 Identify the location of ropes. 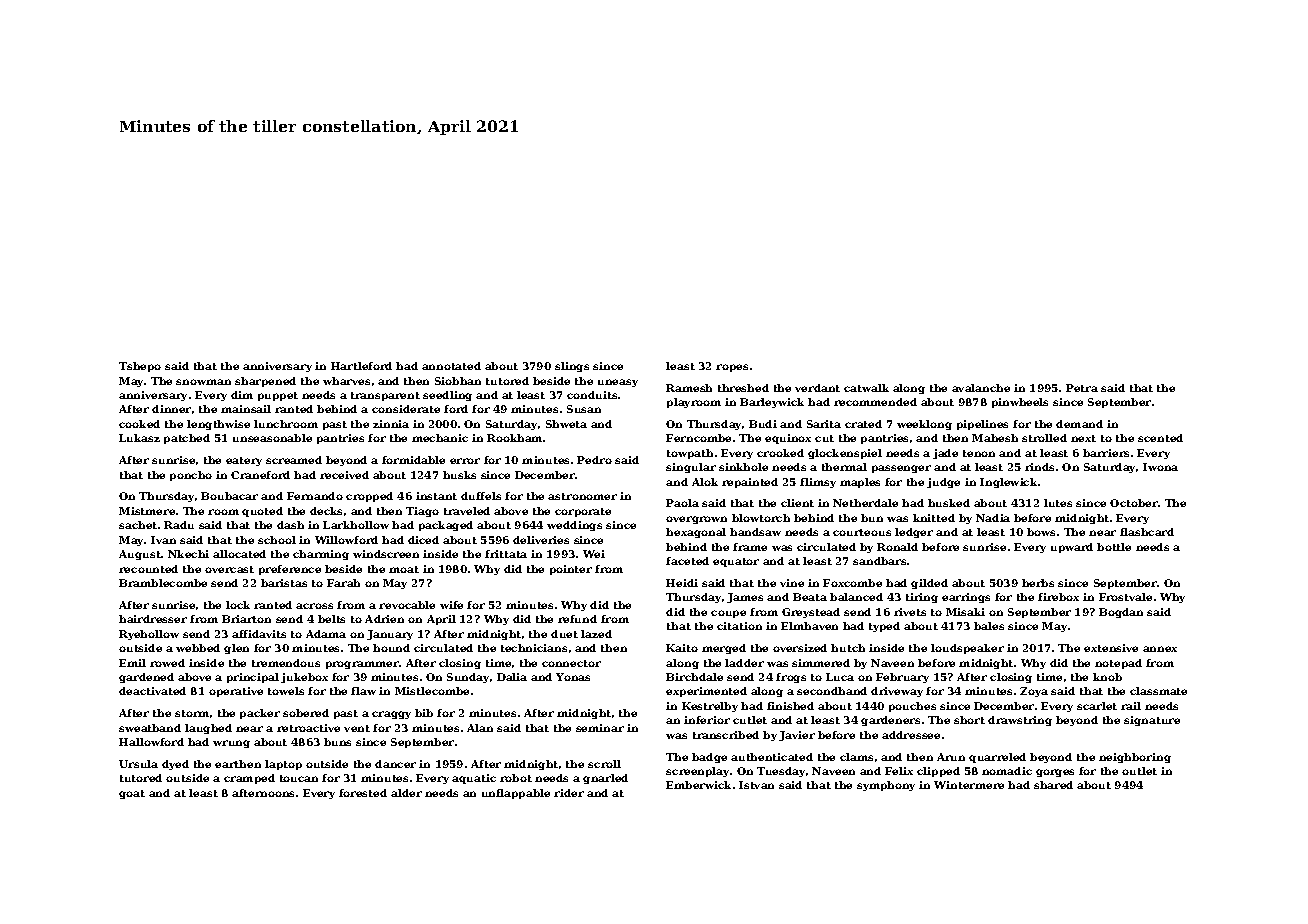
(732, 368).
